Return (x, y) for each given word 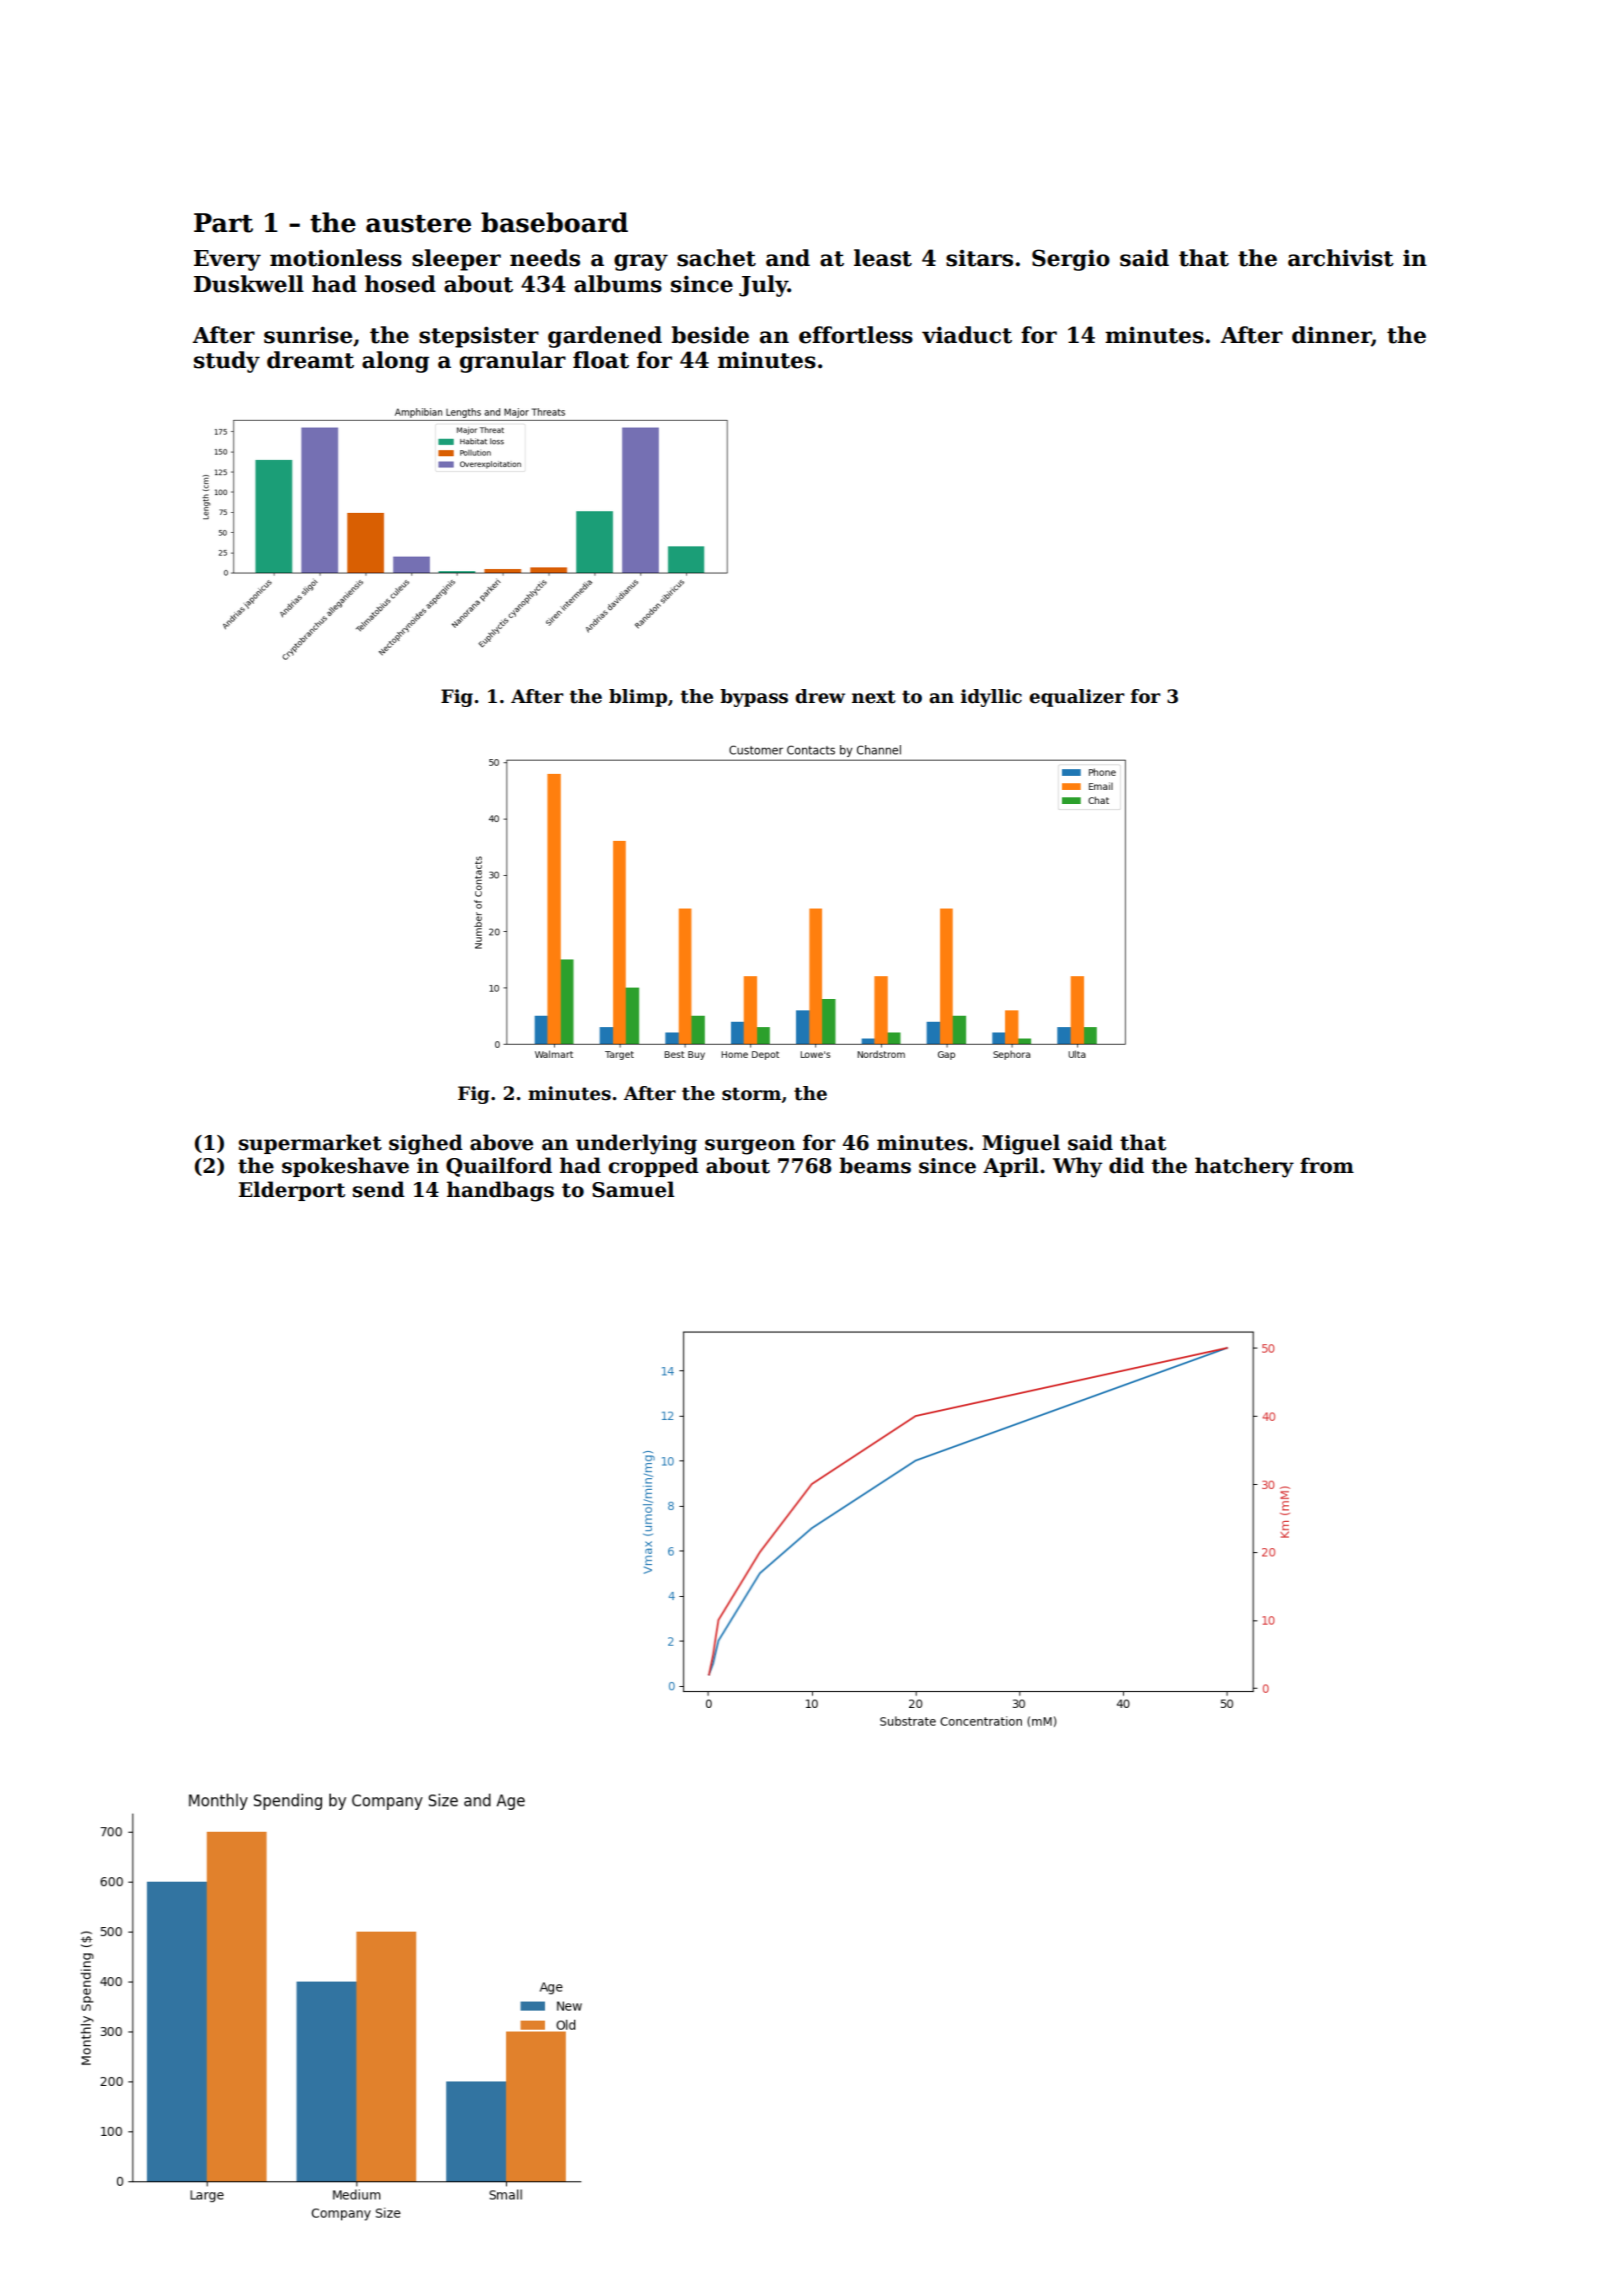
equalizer (1077, 698)
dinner (1331, 335)
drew (820, 696)
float (601, 360)
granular (513, 362)
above (501, 1142)
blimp (638, 698)
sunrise (308, 335)
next (874, 697)
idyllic (991, 698)
